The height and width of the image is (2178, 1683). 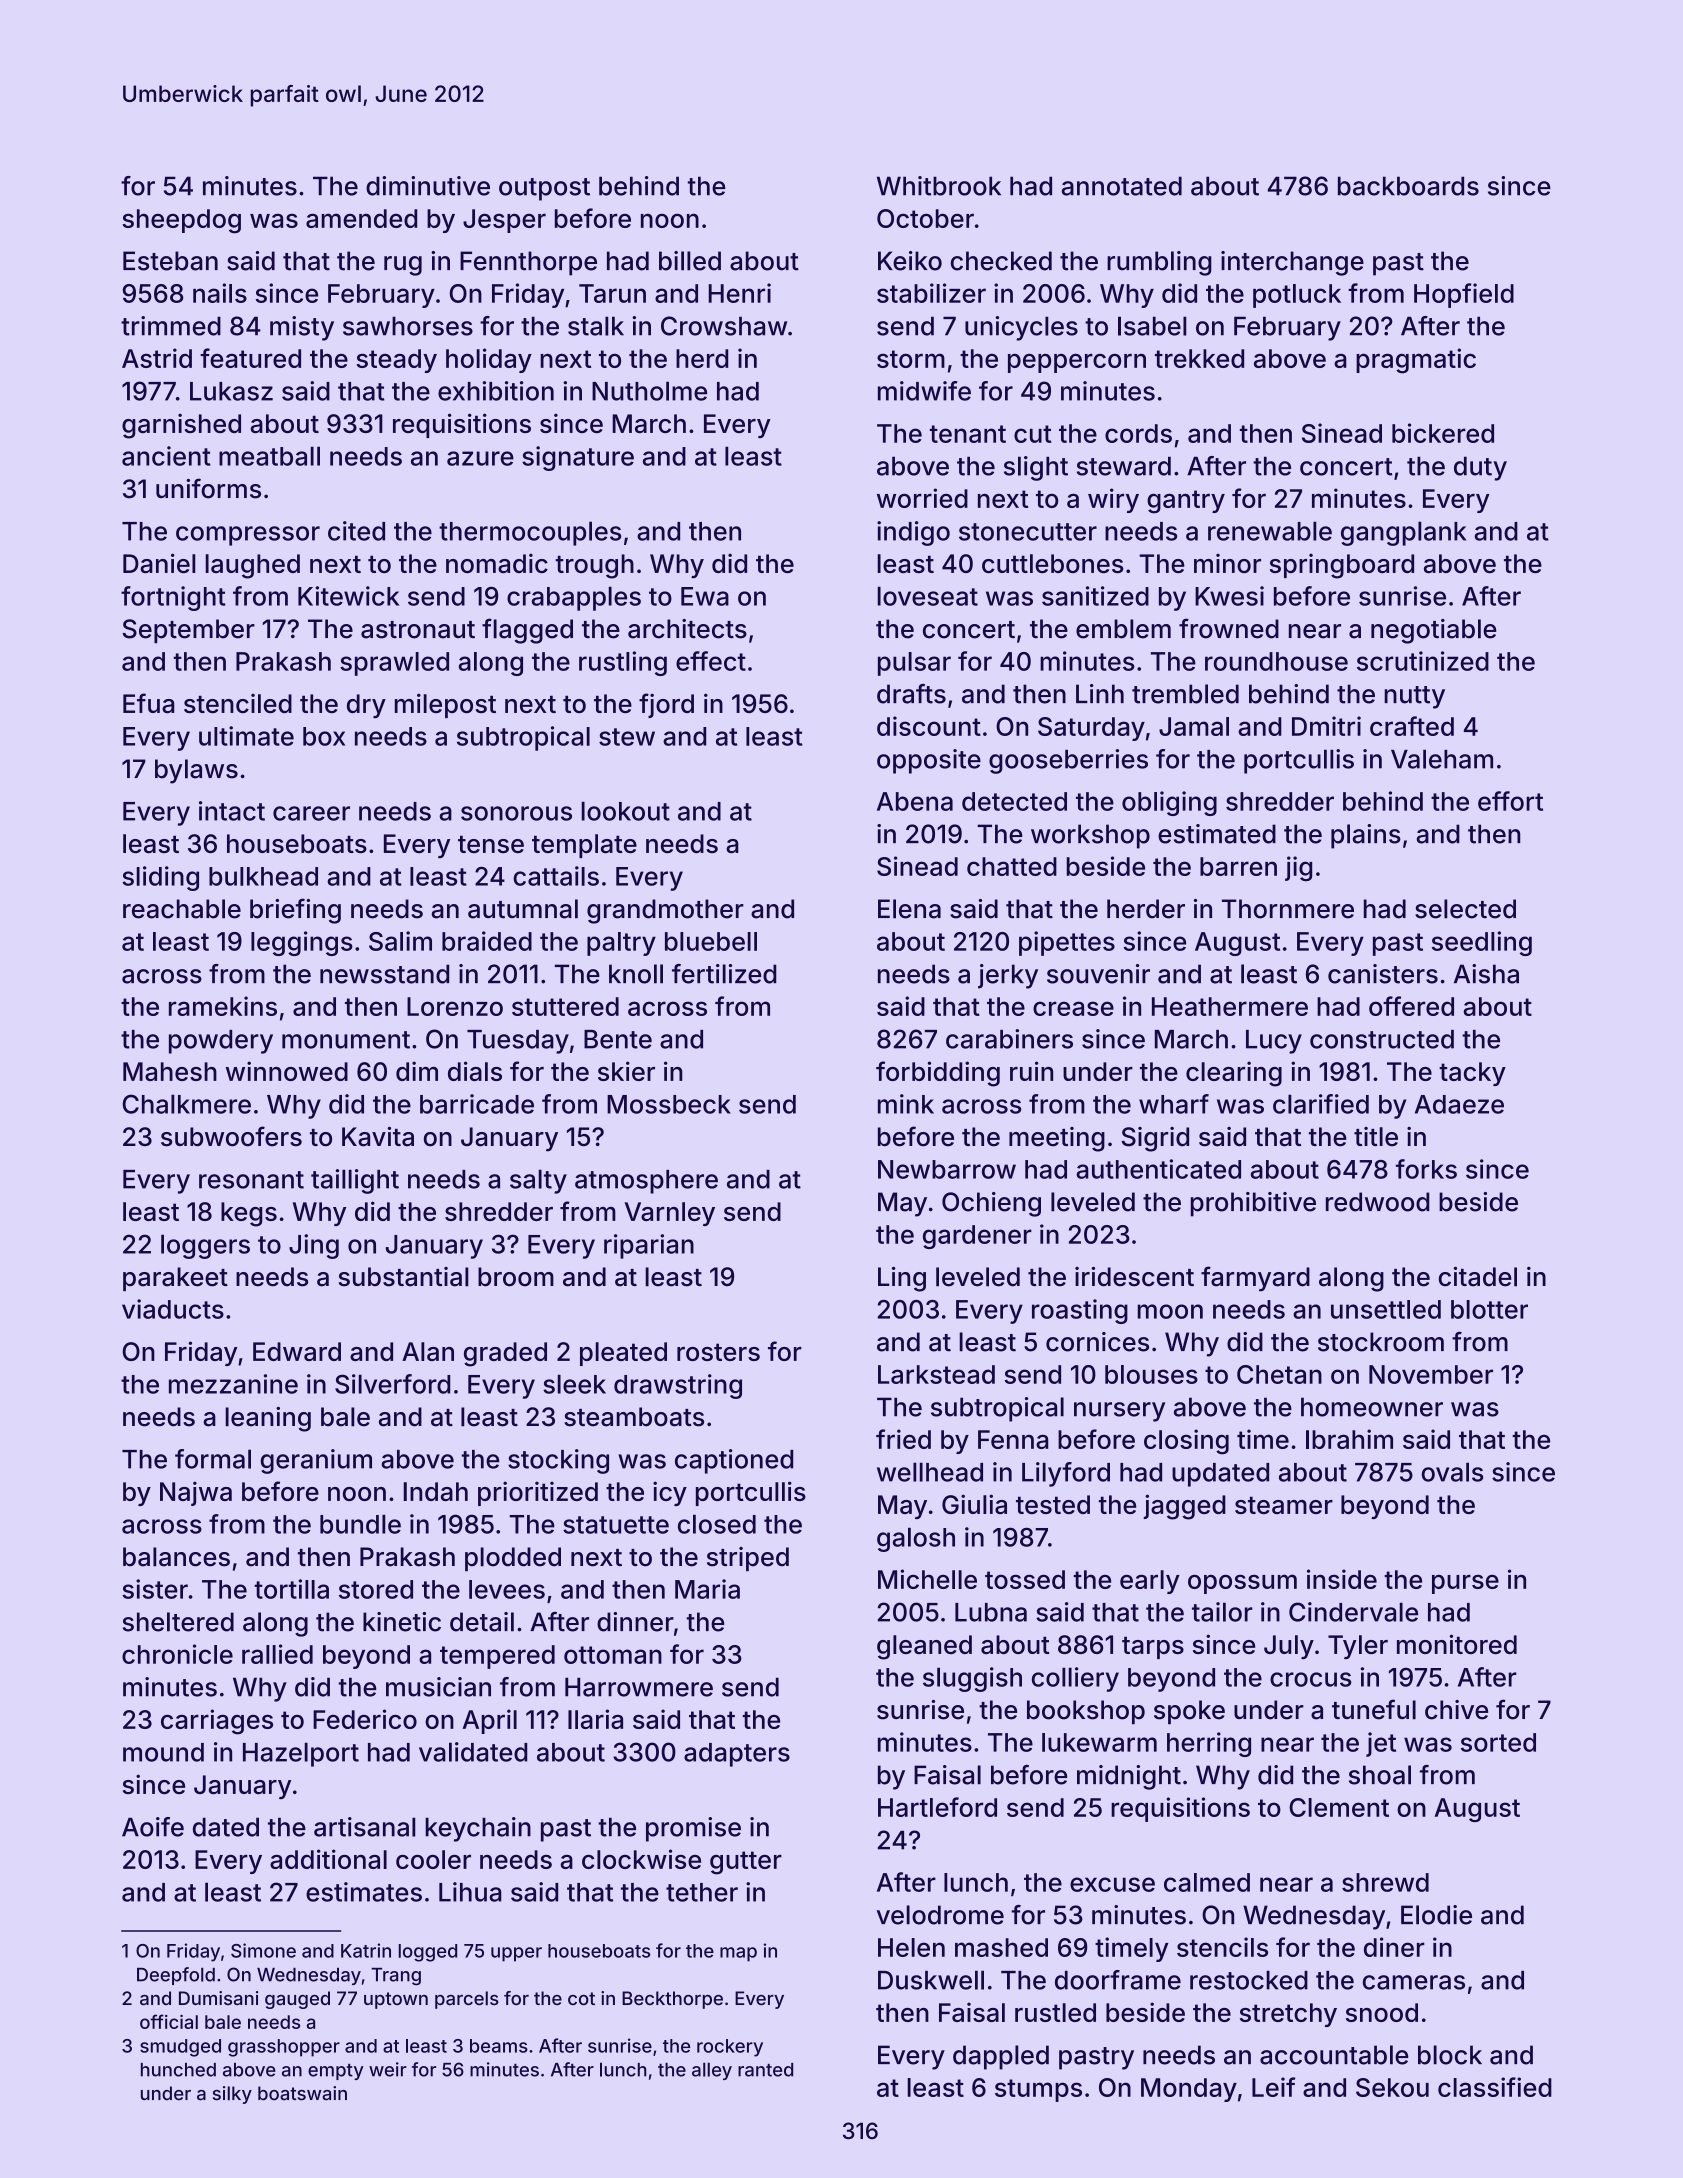 What do you see at coordinates (176, 1976) in the image?
I see `Deepfold` at bounding box center [176, 1976].
